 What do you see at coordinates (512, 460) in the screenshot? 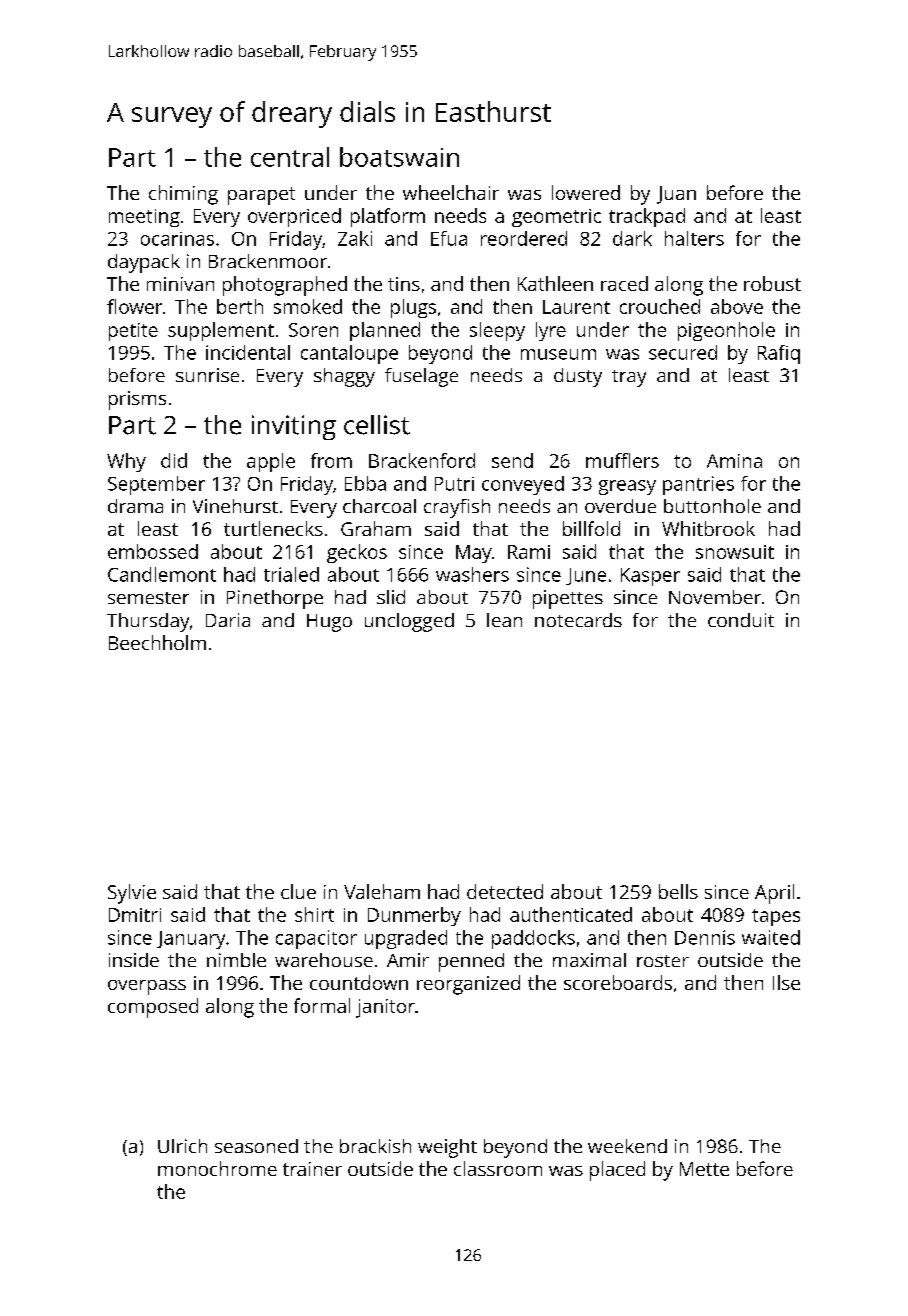
I see `send` at bounding box center [512, 460].
